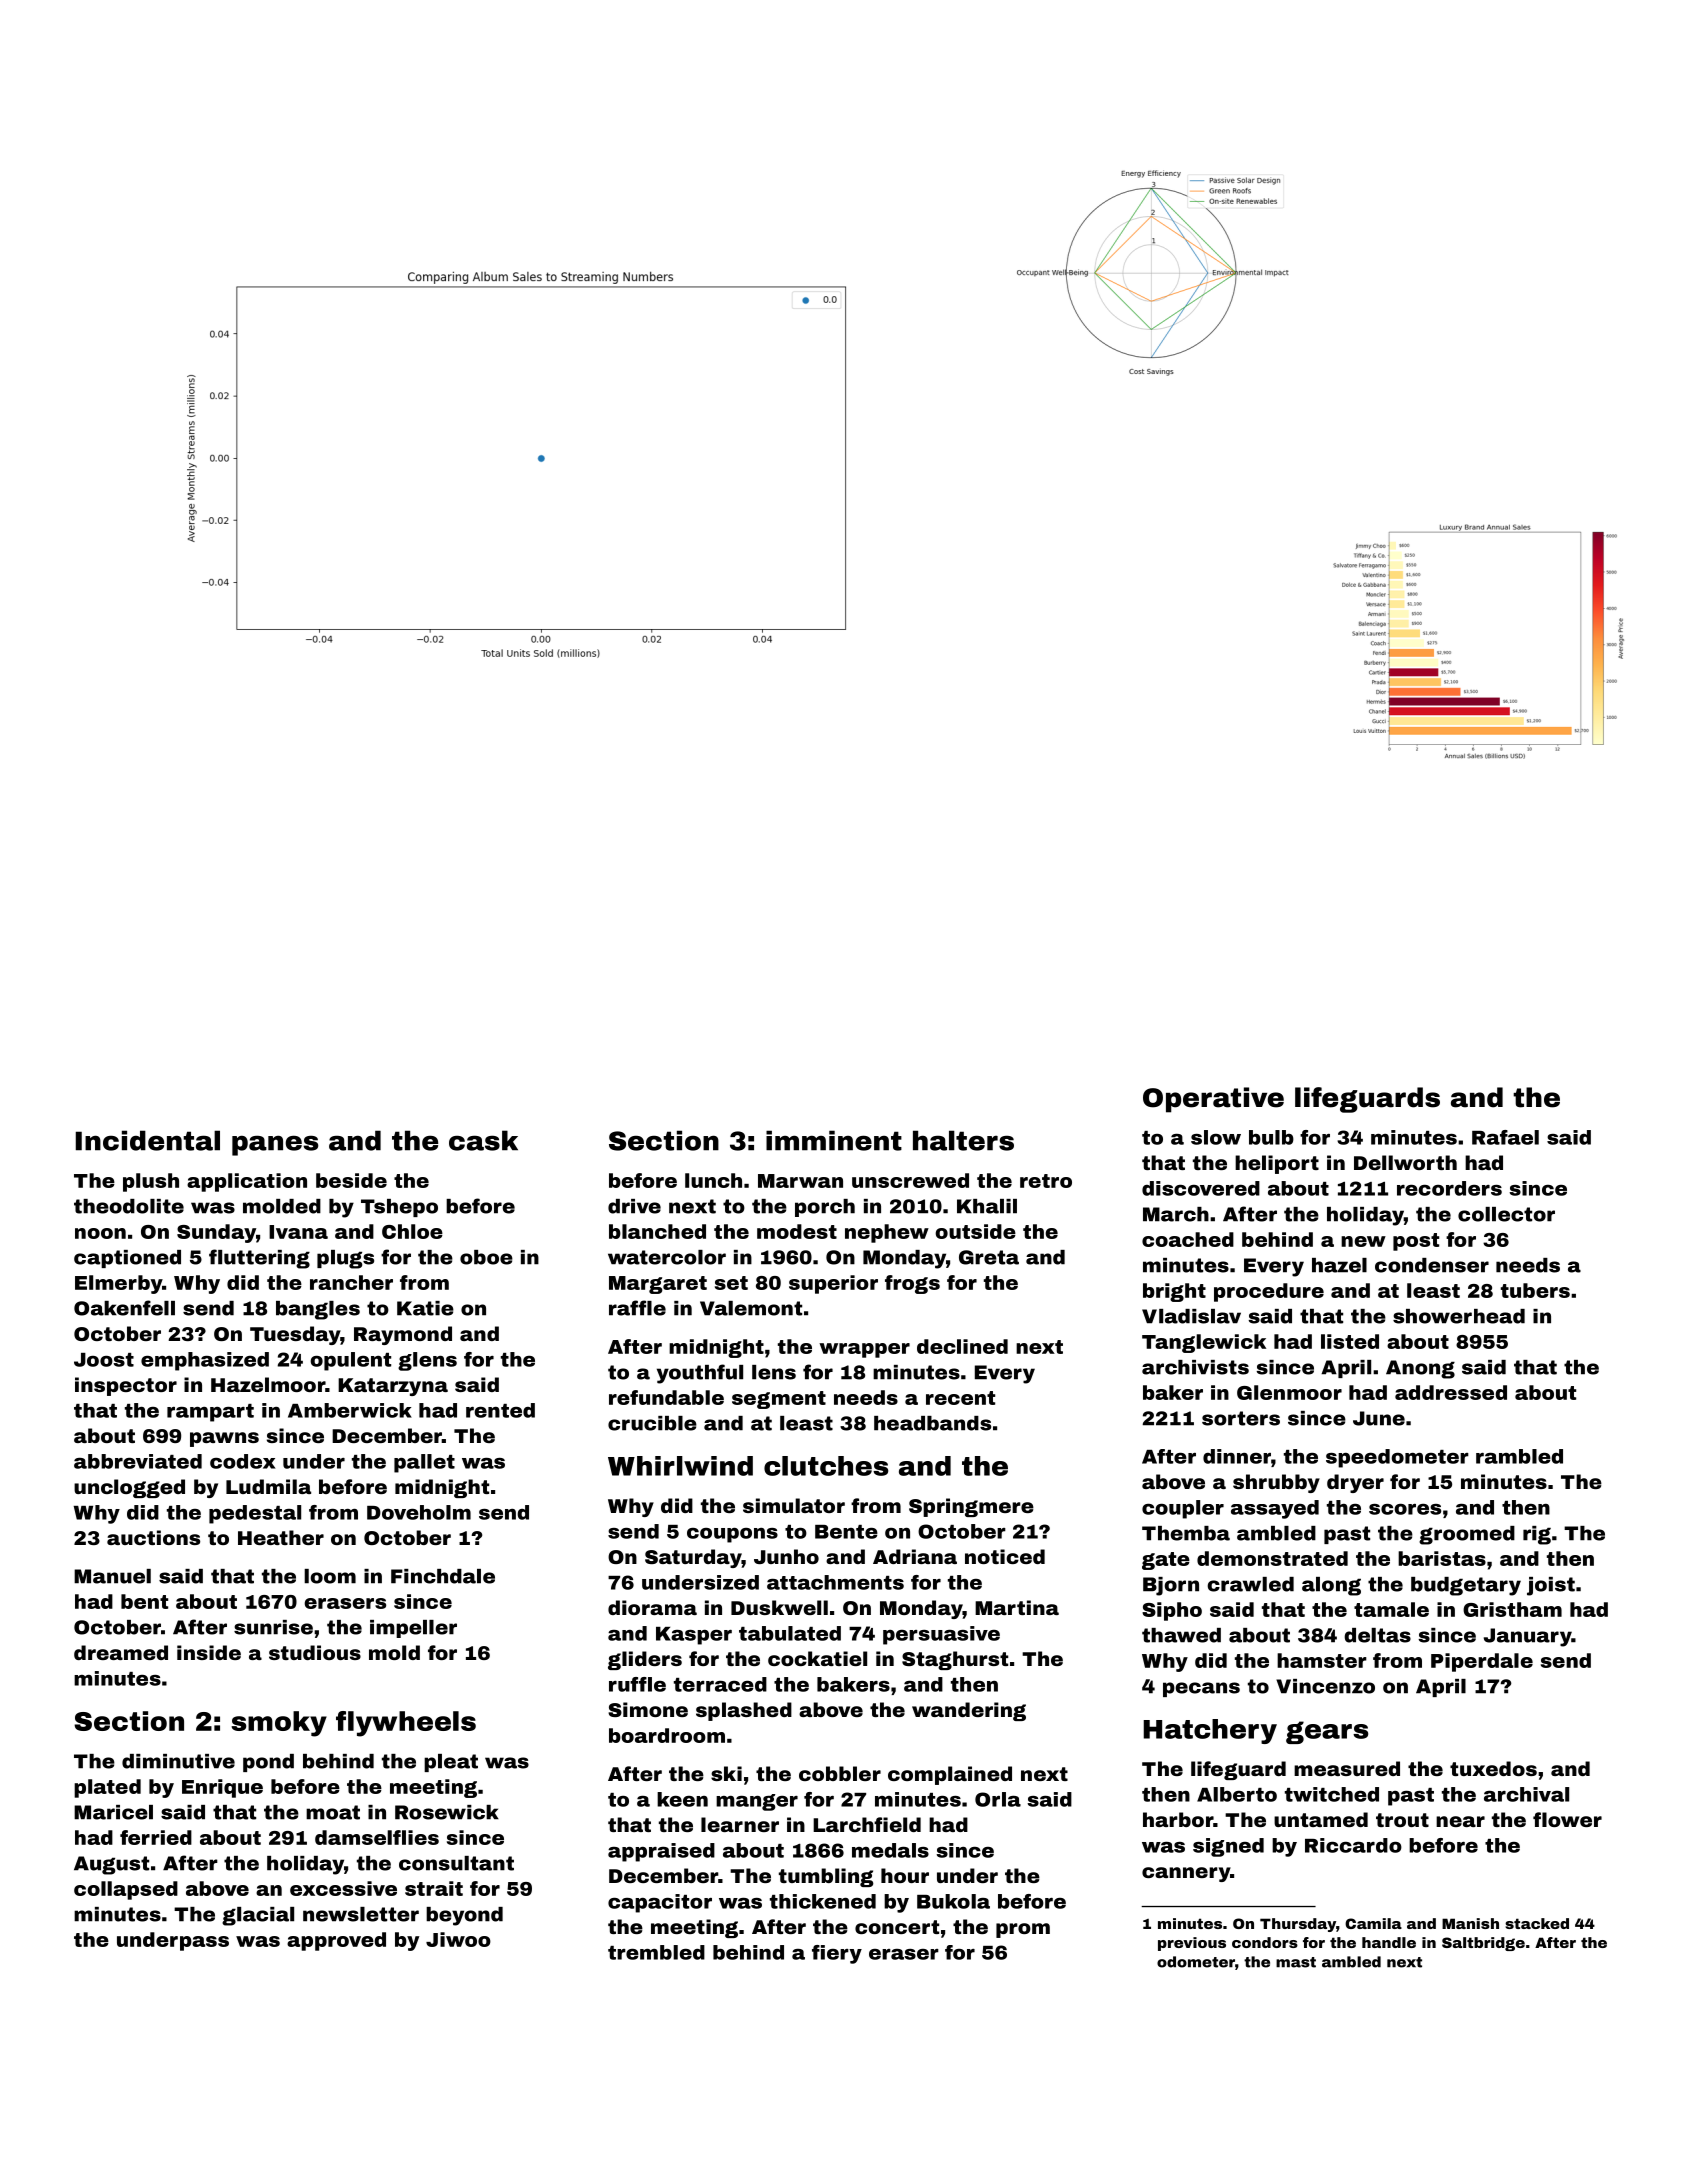 The image size is (1683, 2178). What do you see at coordinates (129, 1206) in the screenshot?
I see `theodolite` at bounding box center [129, 1206].
